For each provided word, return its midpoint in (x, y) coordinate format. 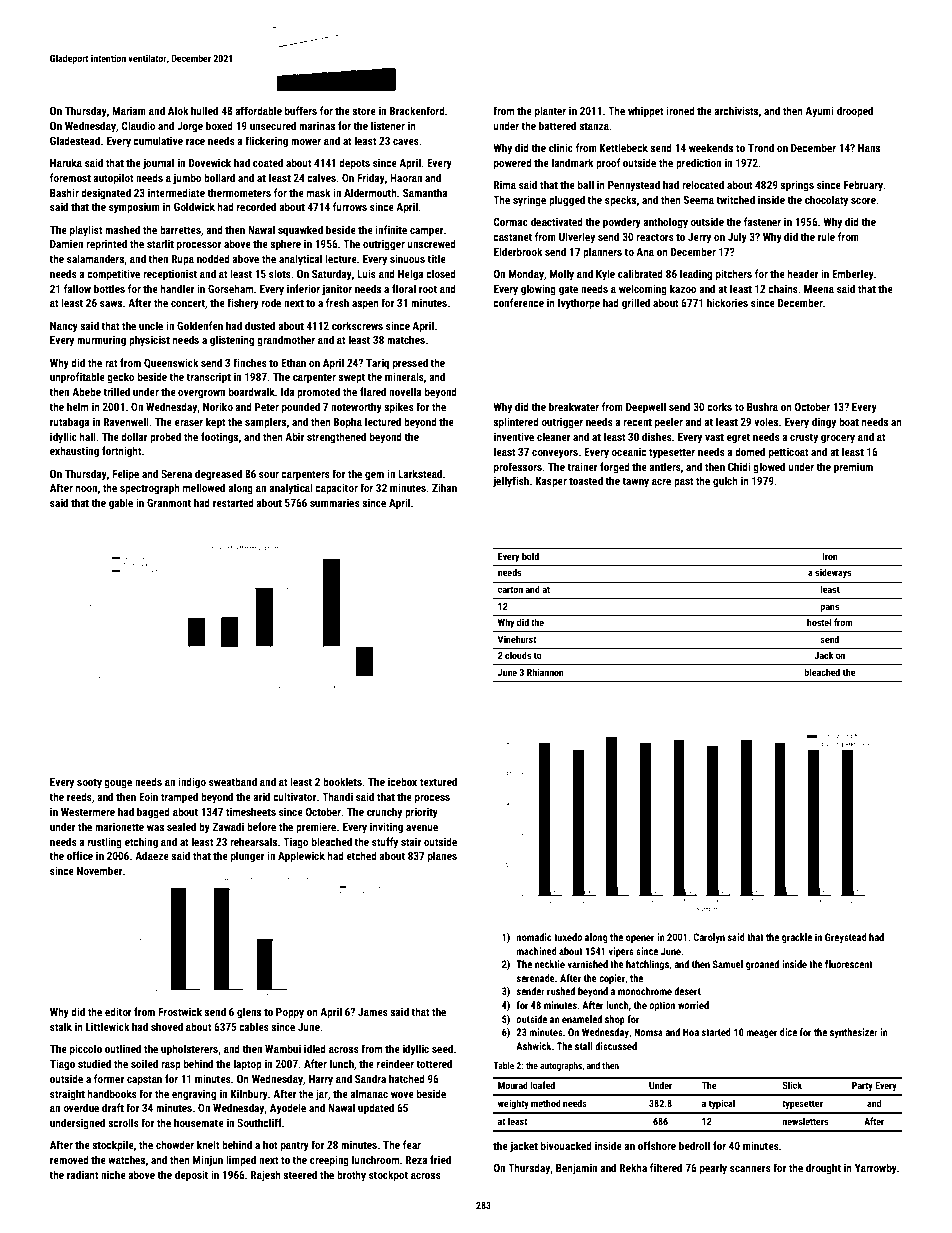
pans (829, 608)
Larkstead (420, 473)
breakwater (574, 406)
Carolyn (709, 938)
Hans (869, 148)
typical (722, 1104)
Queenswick (171, 363)
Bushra (762, 406)
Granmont (169, 503)
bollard (219, 177)
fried (440, 1159)
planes (442, 857)
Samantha (425, 192)
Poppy (290, 1013)
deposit (191, 1175)
